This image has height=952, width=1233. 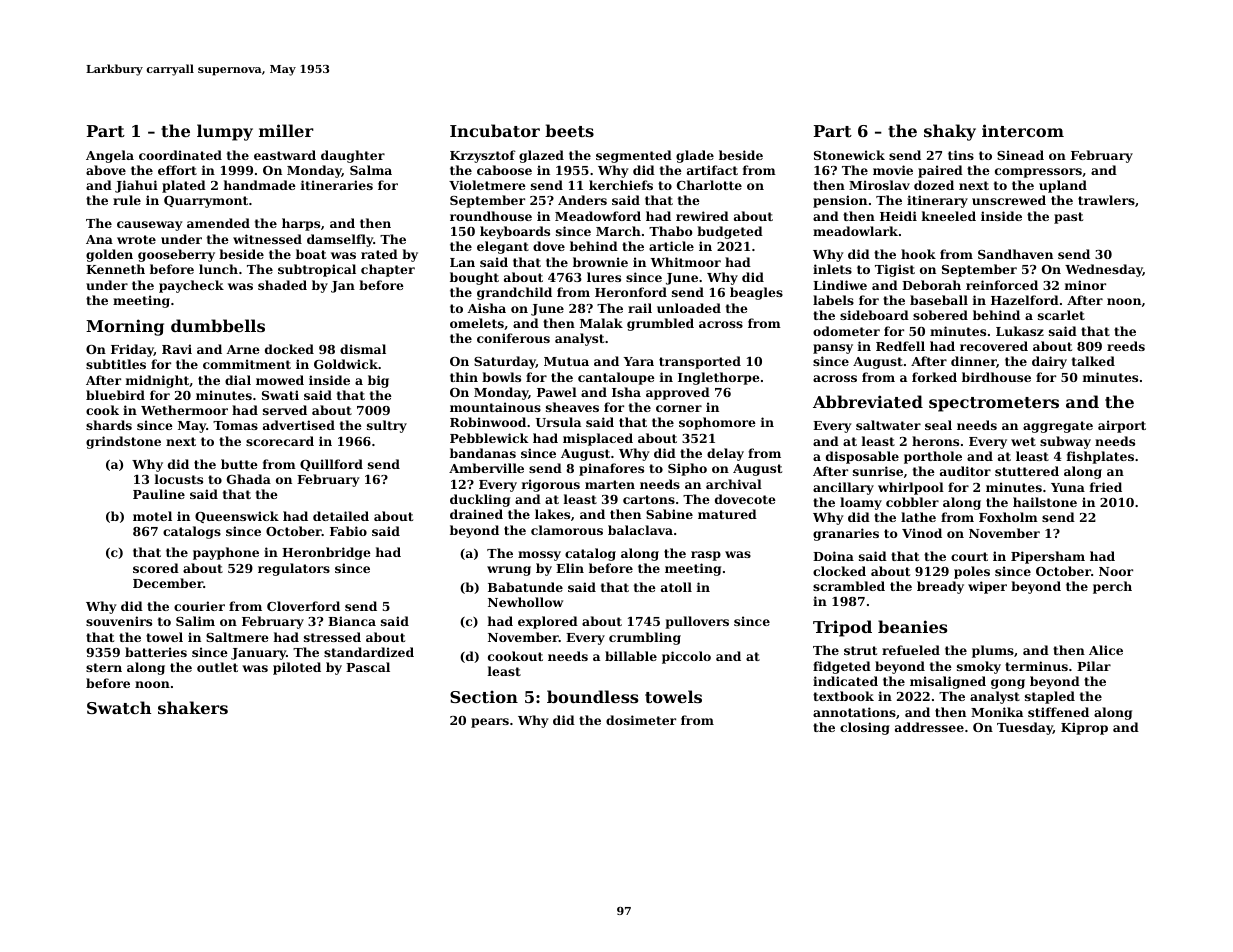 What do you see at coordinates (1002, 285) in the image?
I see `reinforced` at bounding box center [1002, 285].
